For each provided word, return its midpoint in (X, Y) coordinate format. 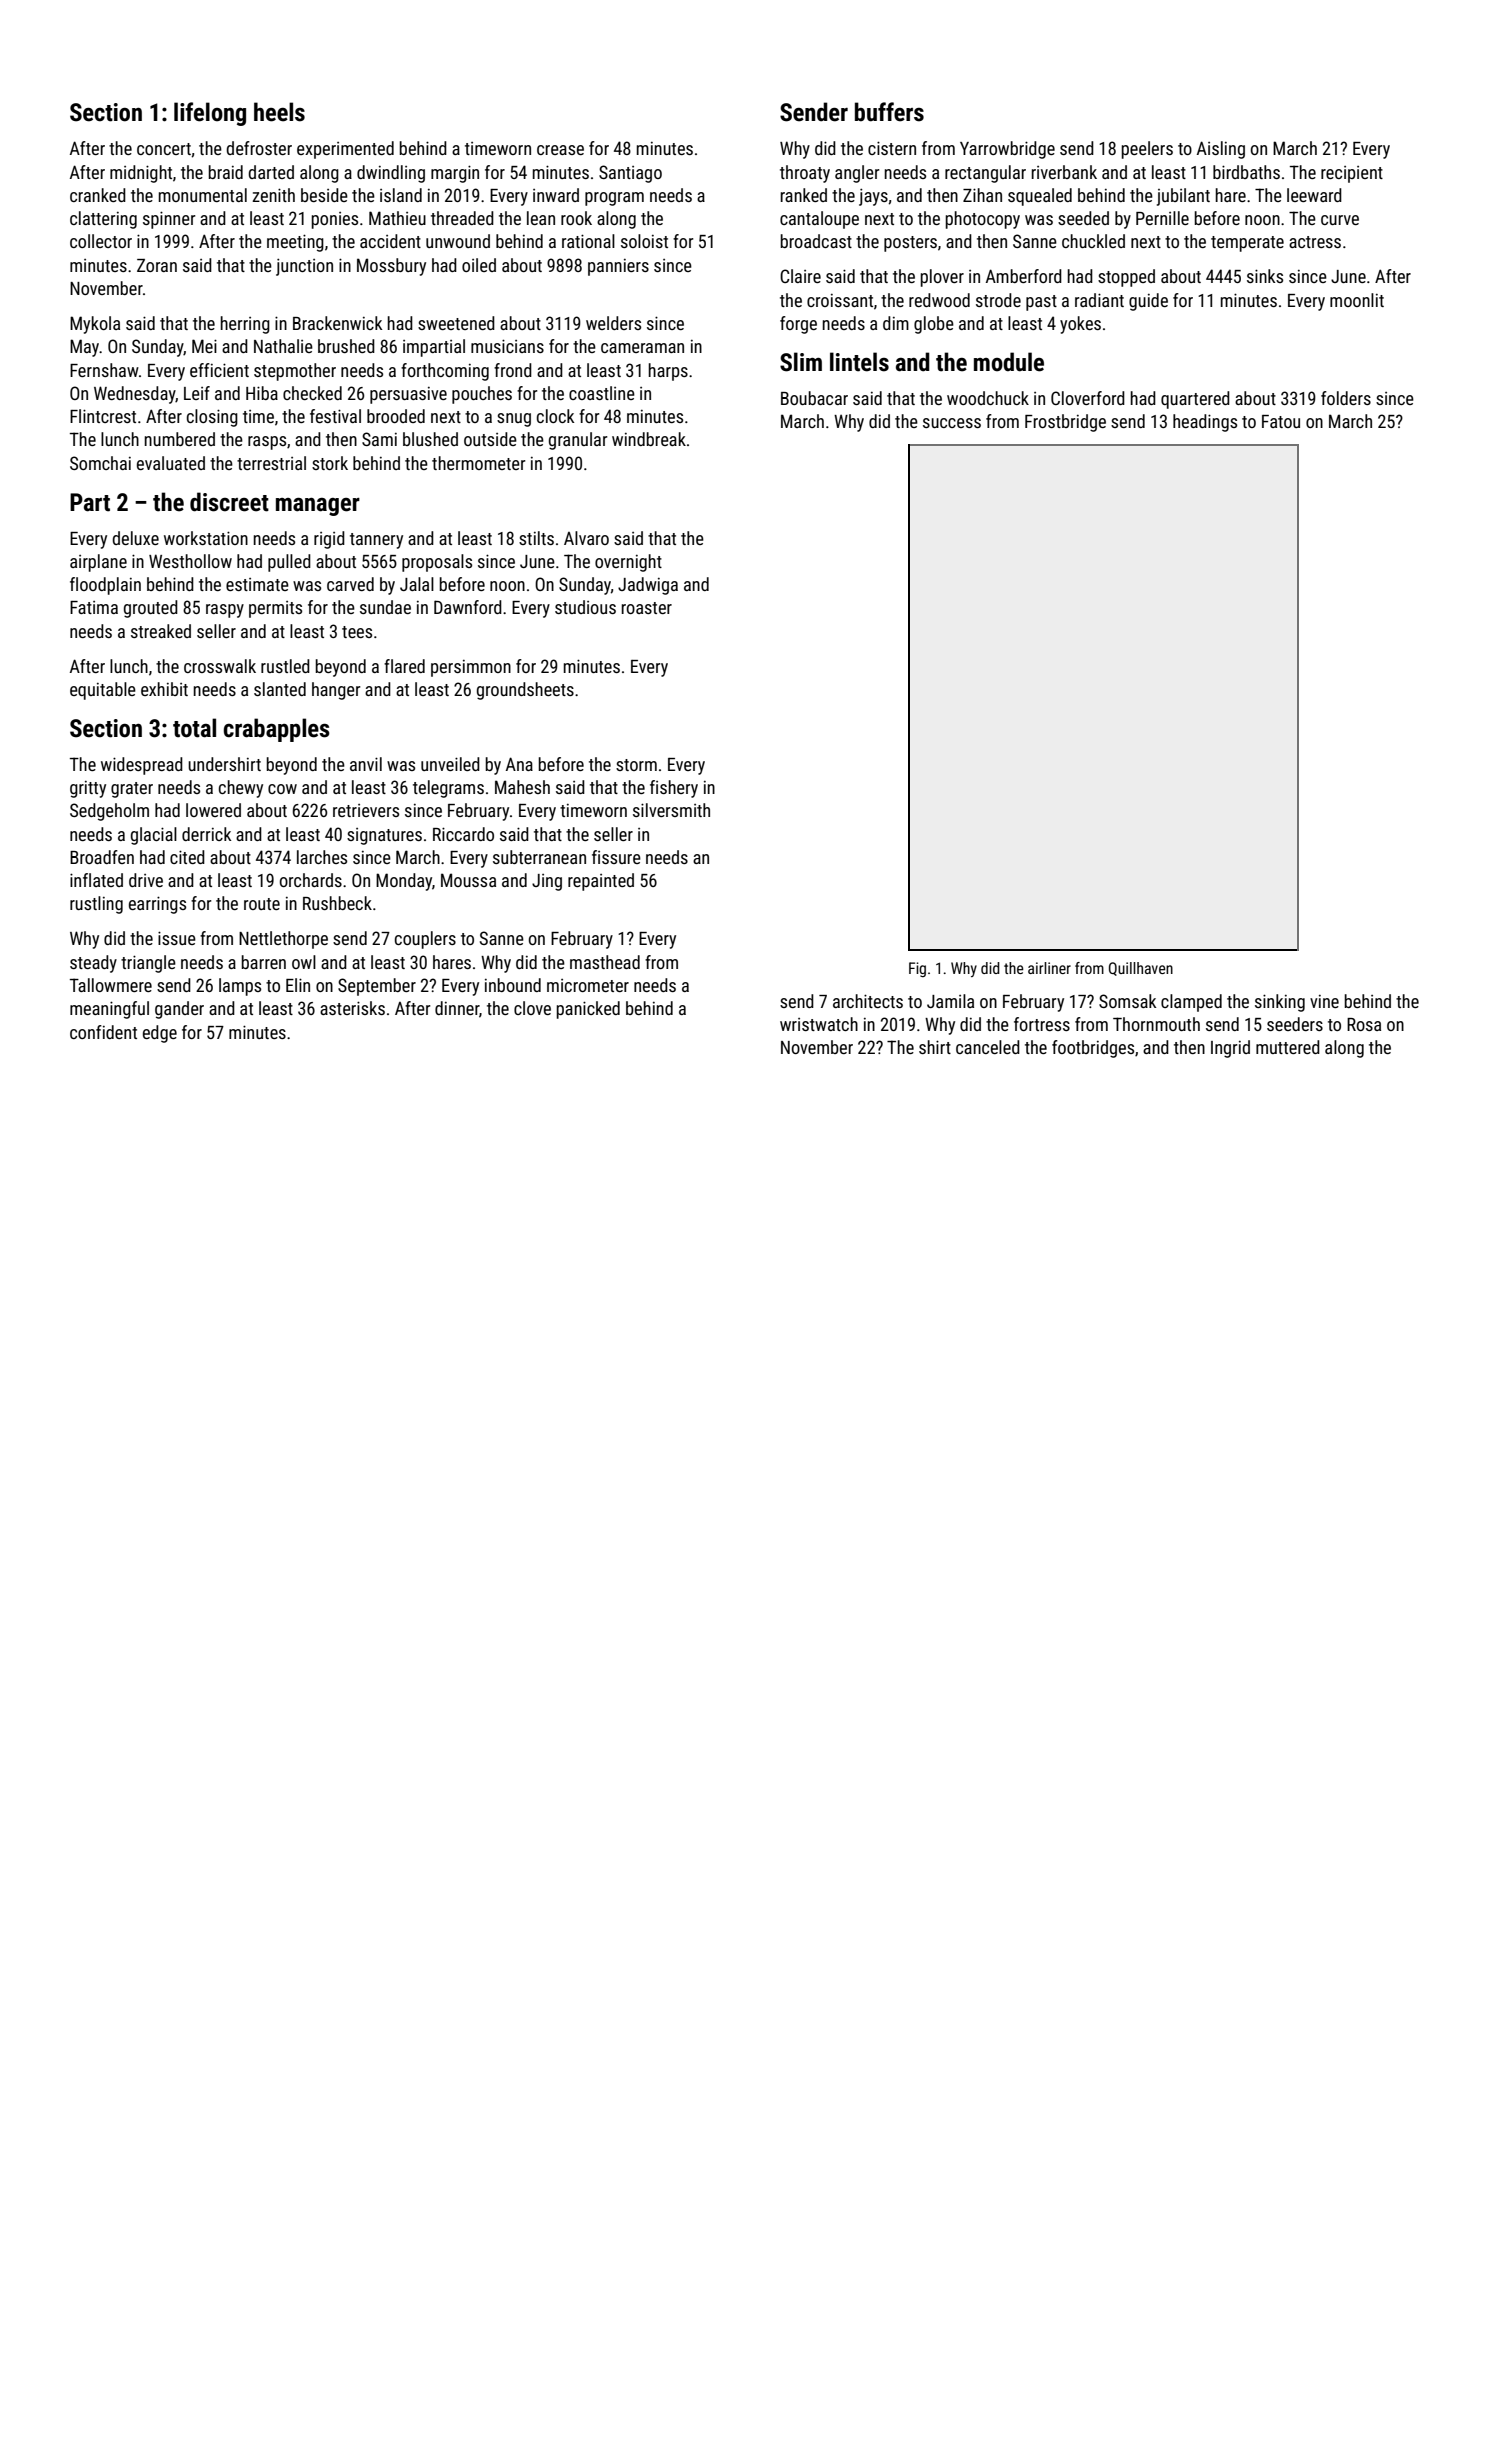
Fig (917, 969)
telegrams (448, 789)
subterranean (539, 857)
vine (1324, 1001)
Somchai (100, 463)
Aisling (1221, 150)
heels (279, 112)
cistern (892, 148)
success (952, 423)
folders (1346, 398)
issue (177, 938)
